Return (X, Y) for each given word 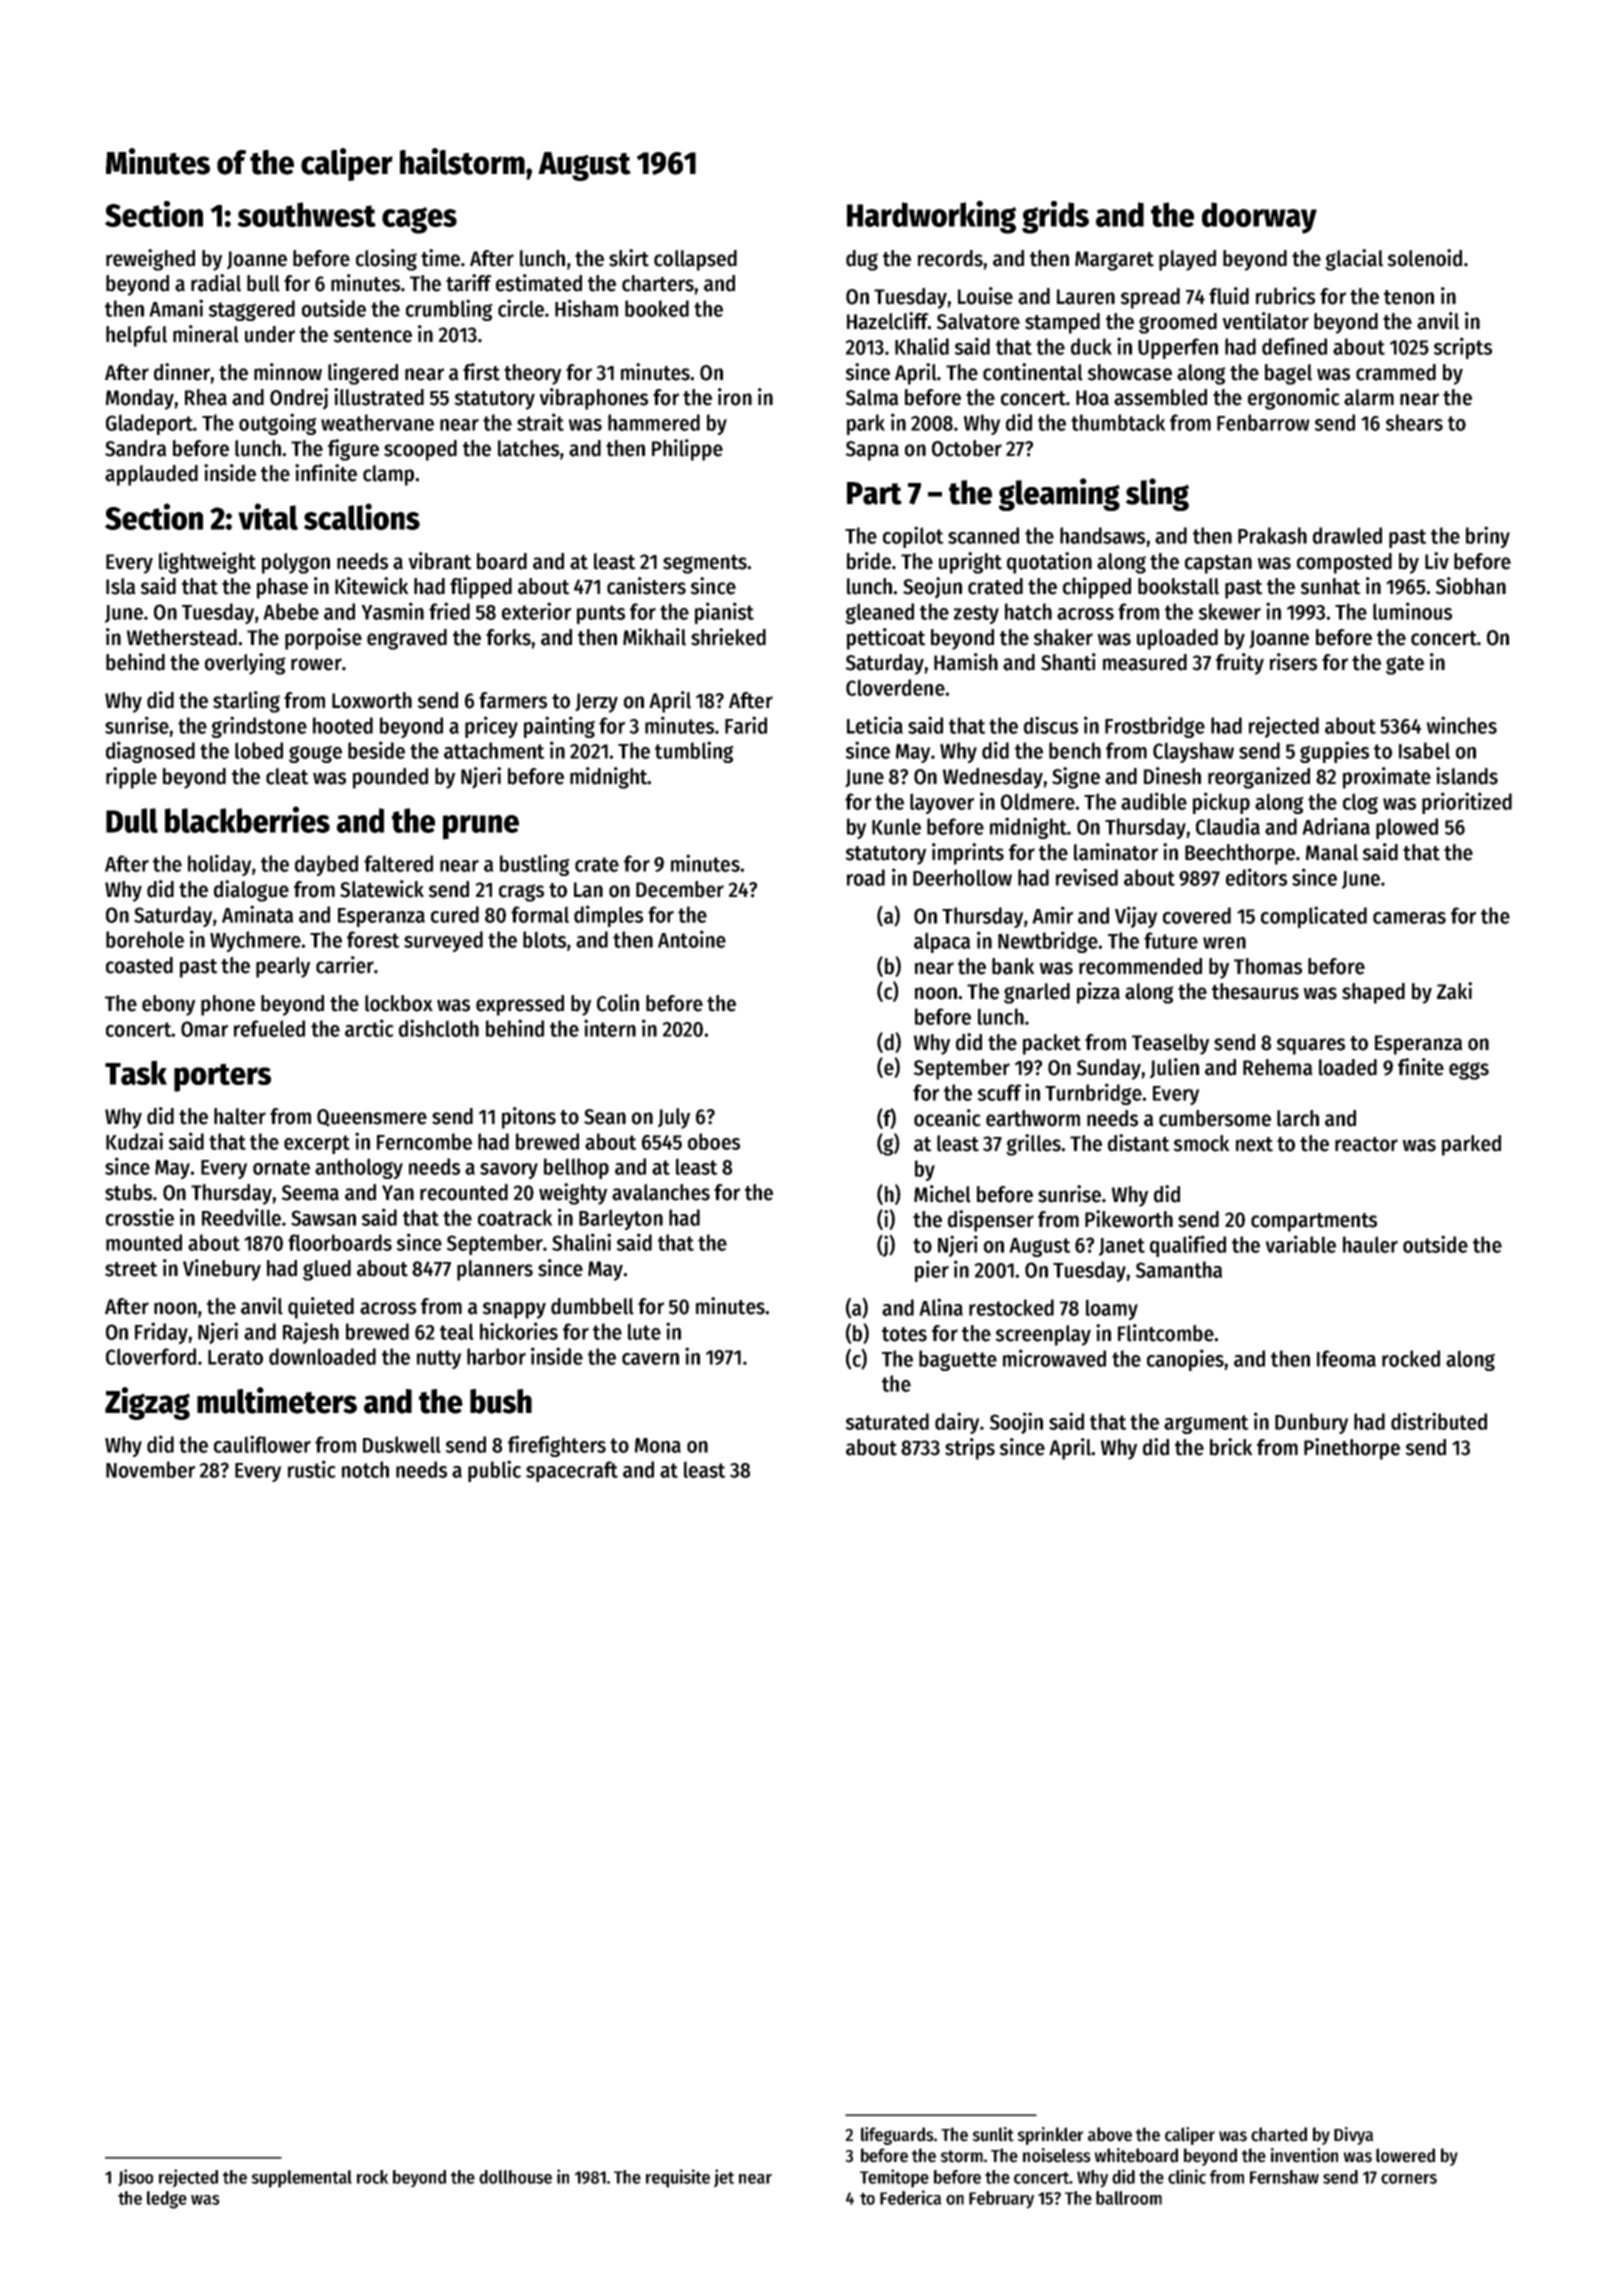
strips (970, 1449)
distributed (1439, 1421)
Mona (658, 1445)
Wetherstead (182, 637)
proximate (1387, 778)
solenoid (1424, 258)
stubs (128, 1192)
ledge (167, 2200)
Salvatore (978, 321)
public (494, 1471)
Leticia (875, 725)
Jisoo (135, 2178)
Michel (942, 1194)
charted (1279, 2134)
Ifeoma (1346, 1358)
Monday (140, 399)
